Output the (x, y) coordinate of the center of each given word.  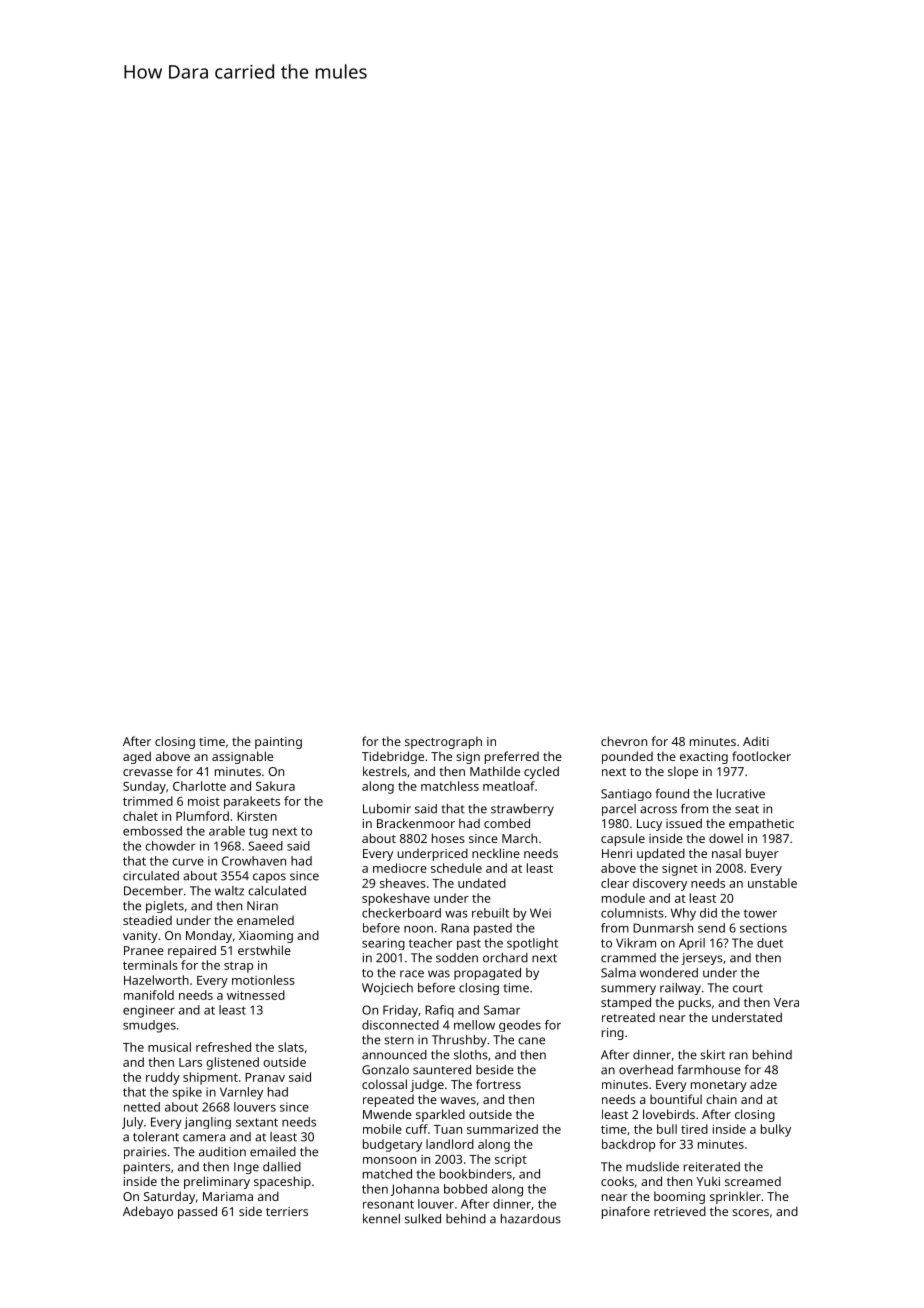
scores (750, 1212)
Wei (540, 913)
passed (197, 1212)
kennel (381, 1219)
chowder (170, 846)
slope (683, 772)
